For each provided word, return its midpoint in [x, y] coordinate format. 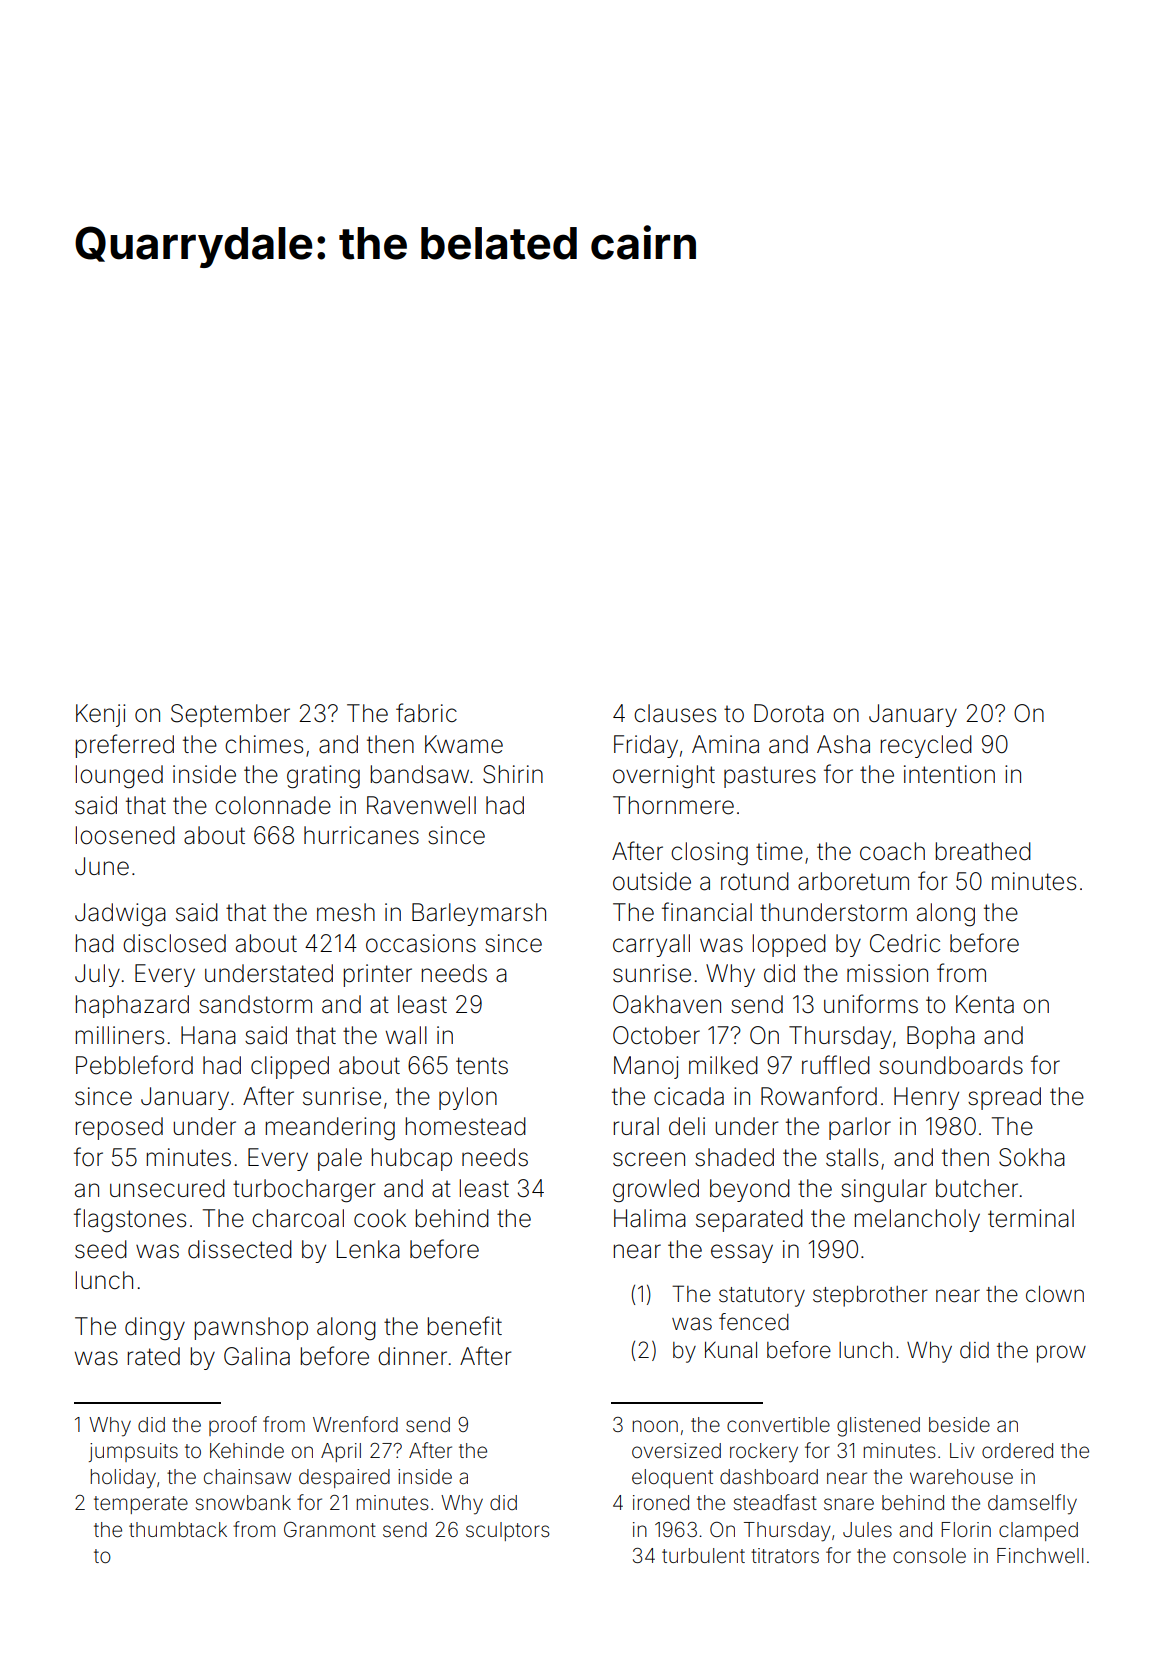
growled [656, 1191]
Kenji [100, 715]
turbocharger [304, 1191]
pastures [770, 777]
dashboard [769, 1477]
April [341, 1452]
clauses [675, 713]
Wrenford [355, 1424]
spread [1004, 1098]
